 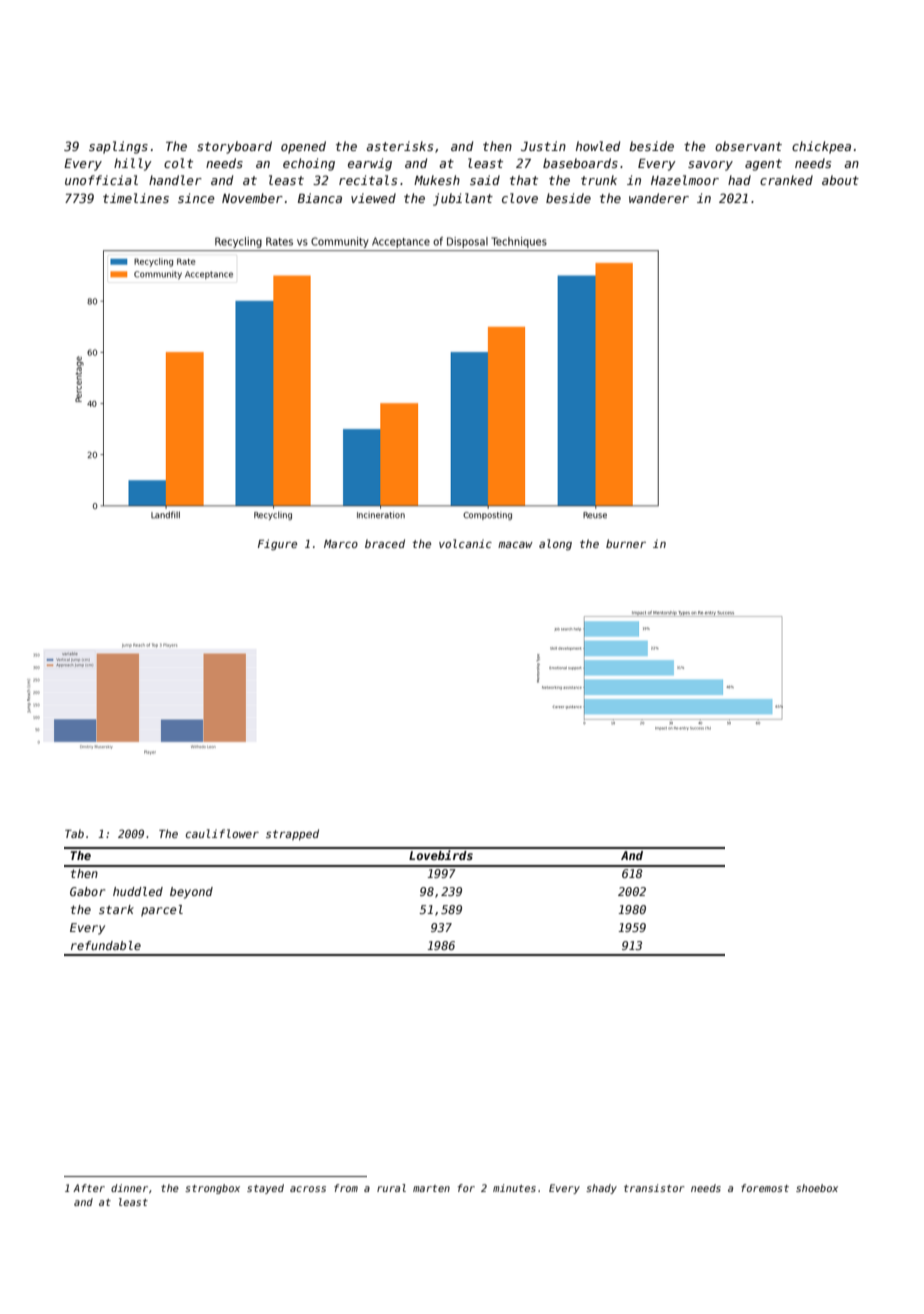 I want to click on refundable, so click(x=106, y=945).
